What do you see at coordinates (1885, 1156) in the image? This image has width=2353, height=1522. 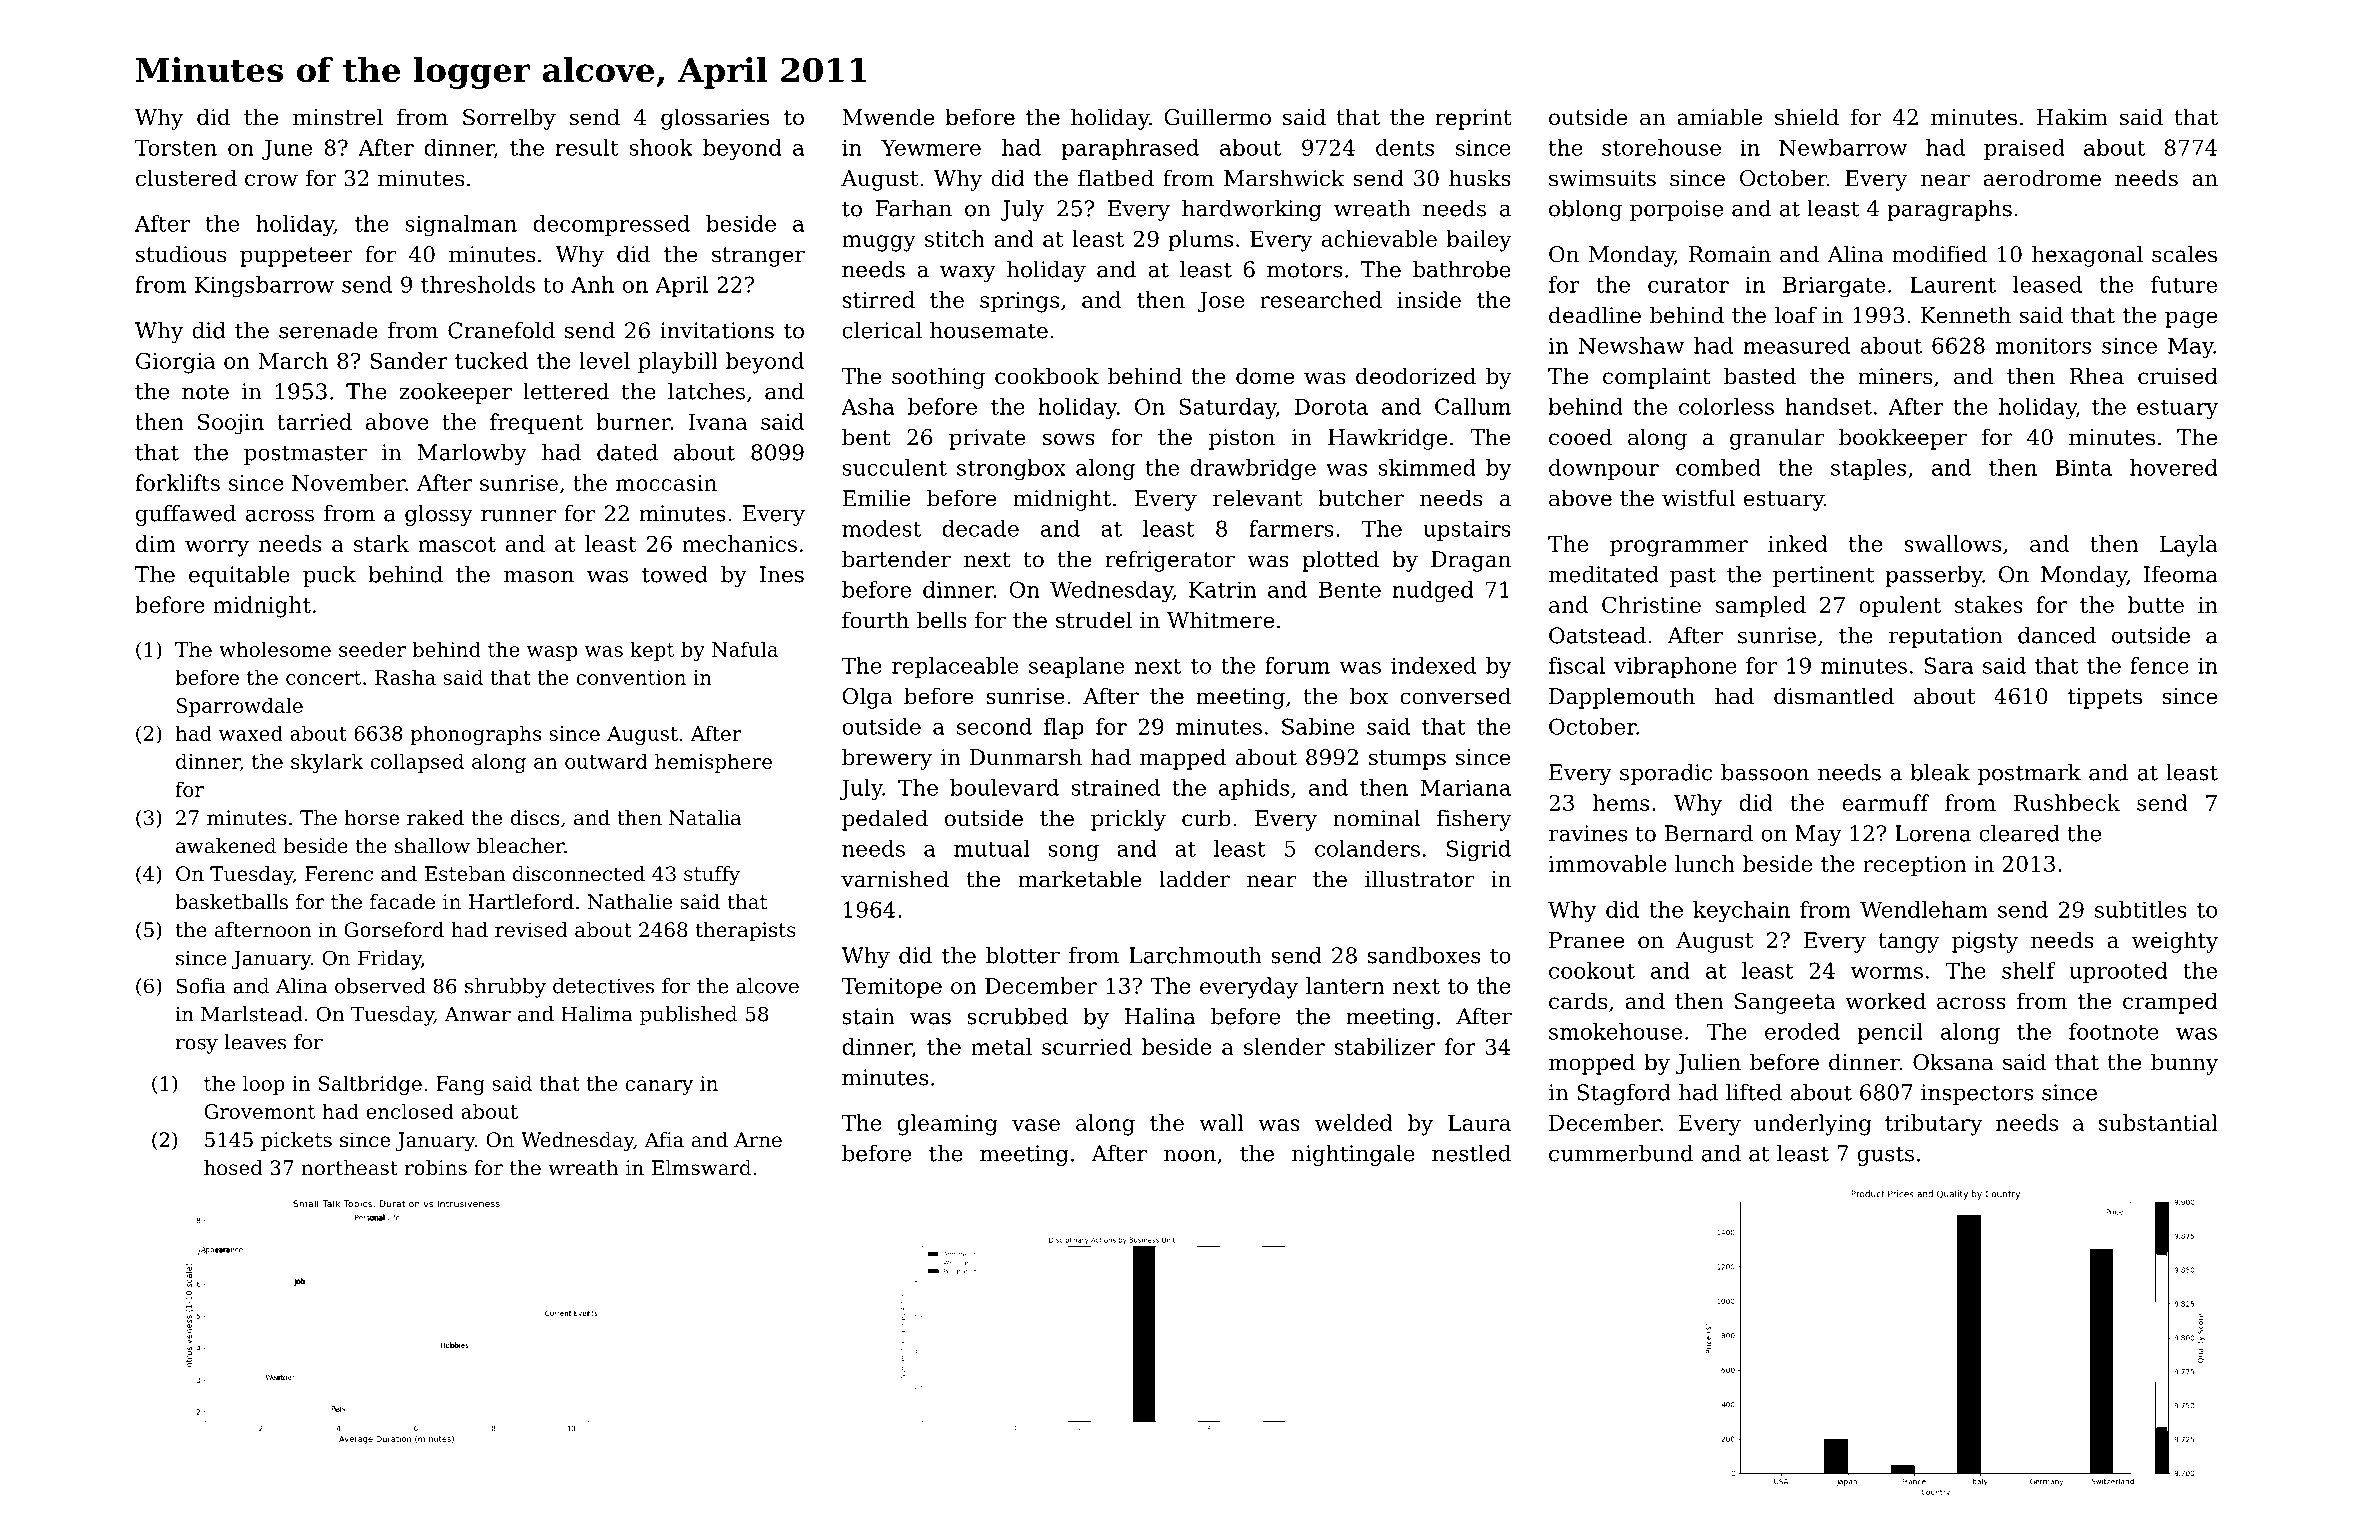 I see `gusts` at bounding box center [1885, 1156].
